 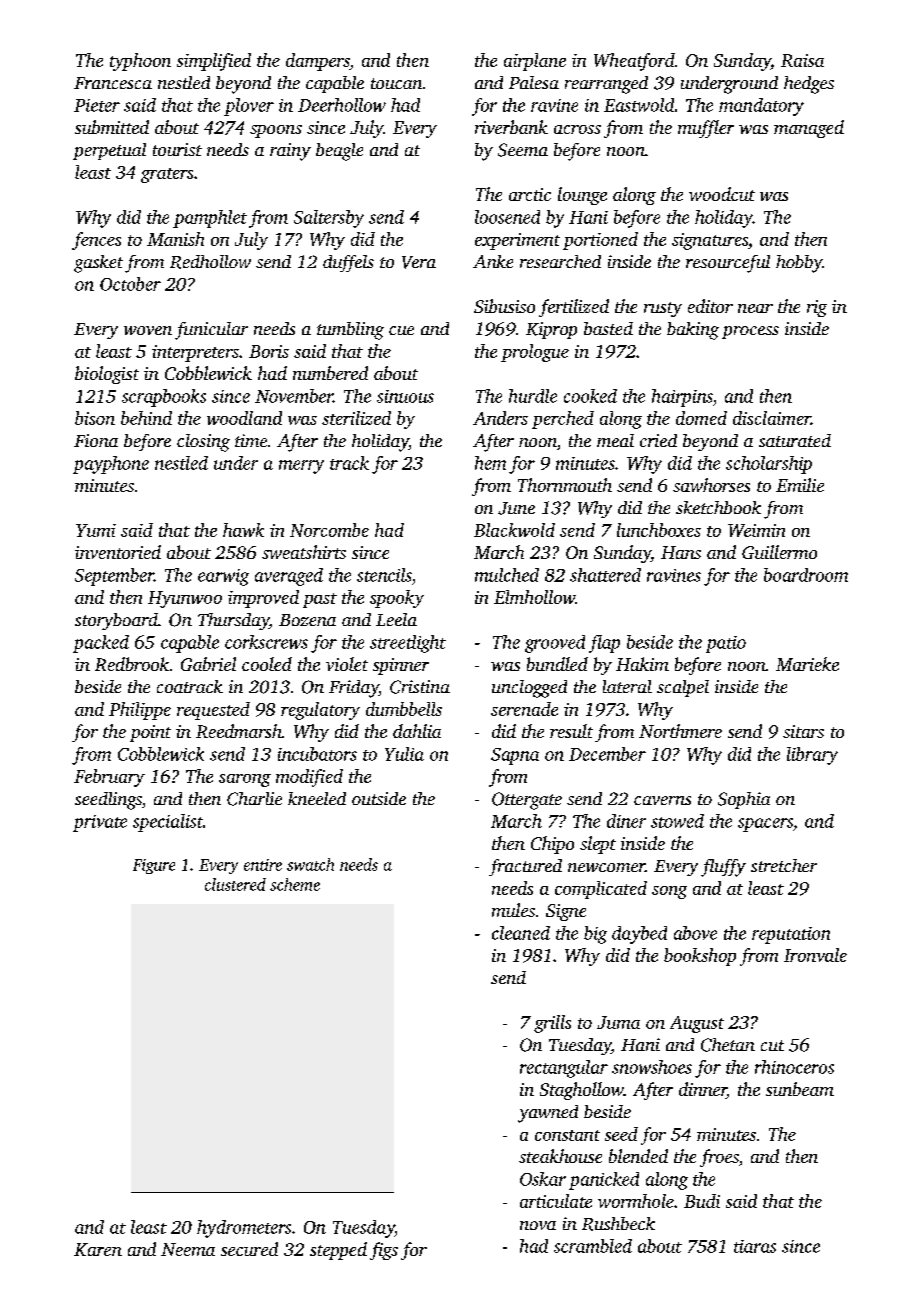 I want to click on Sapna, so click(x=515, y=756).
